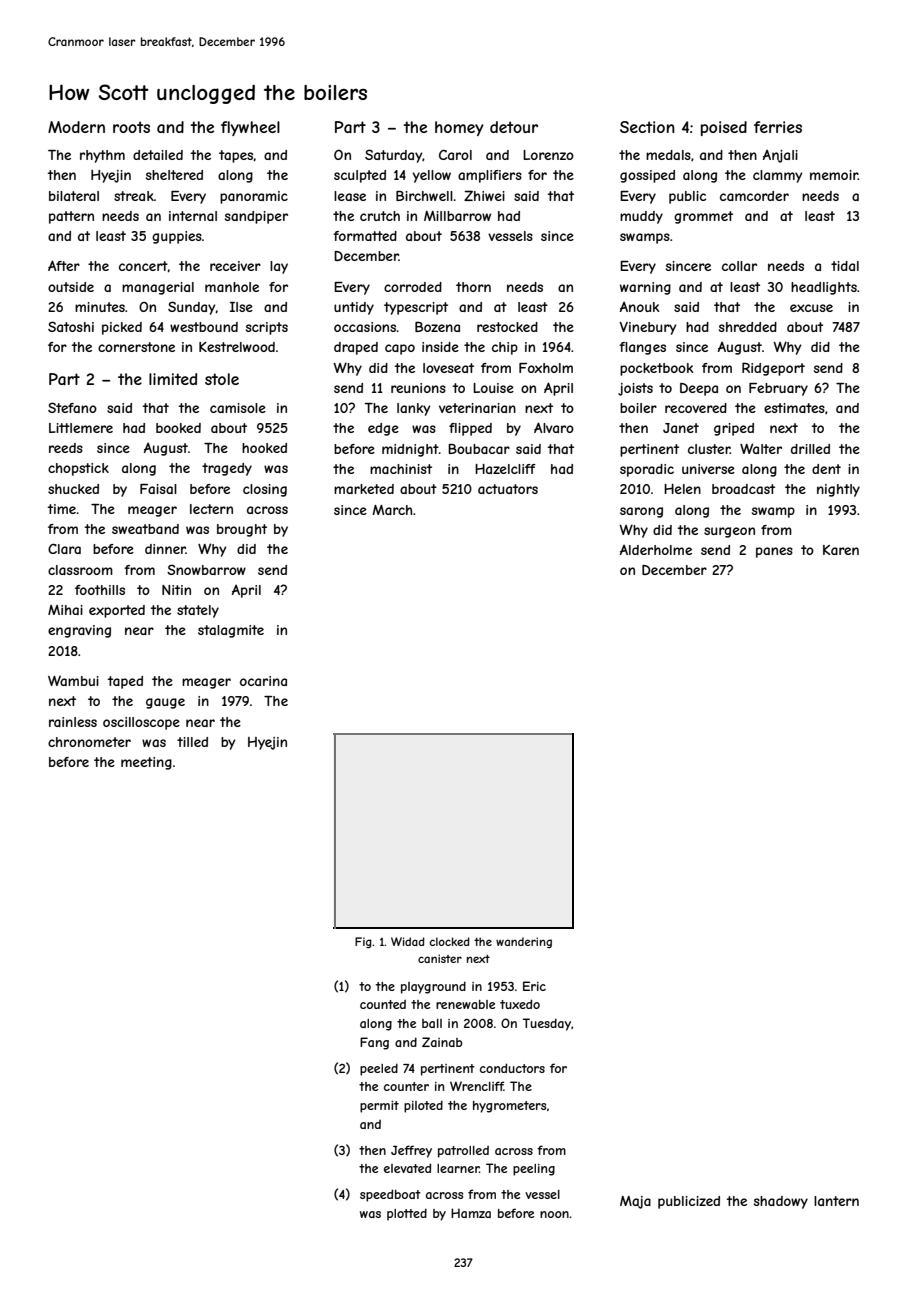  What do you see at coordinates (263, 681) in the image?
I see `ocarina` at bounding box center [263, 681].
